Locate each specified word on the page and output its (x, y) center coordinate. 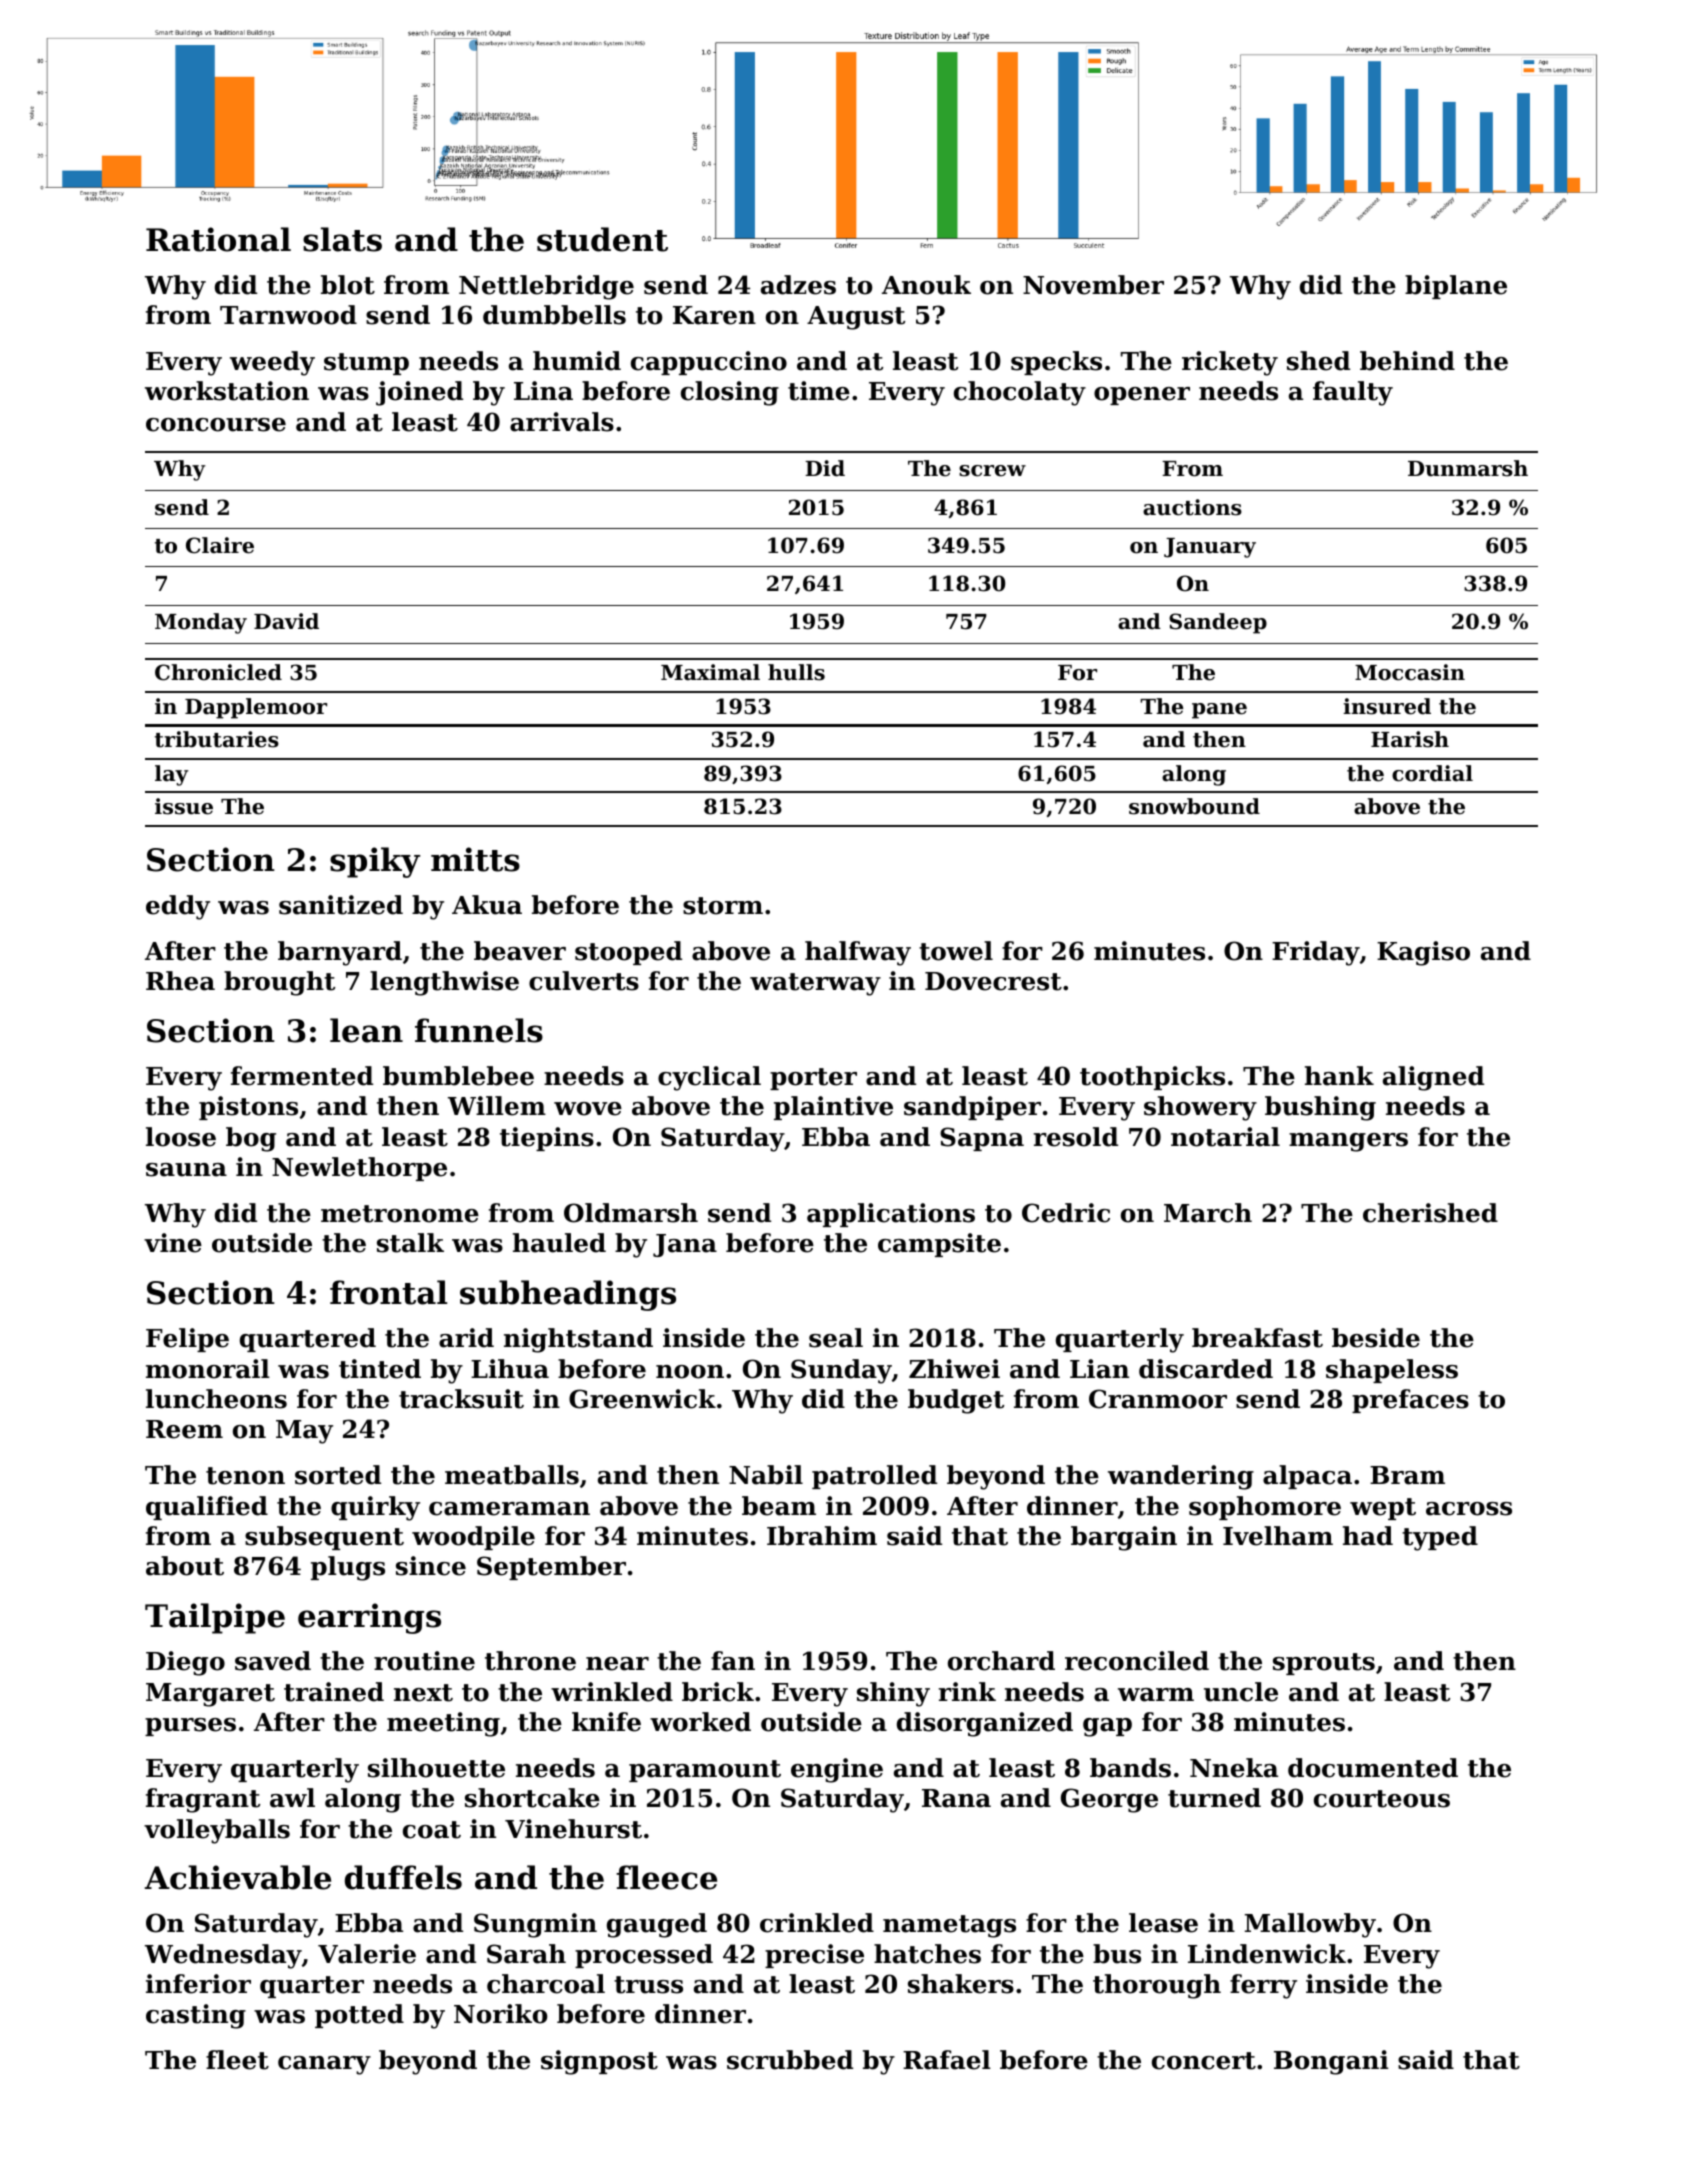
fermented (302, 1076)
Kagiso (1423, 953)
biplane (1456, 287)
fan (733, 1661)
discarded (1206, 1369)
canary (324, 2065)
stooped (628, 953)
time (819, 391)
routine (424, 1661)
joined (419, 393)
